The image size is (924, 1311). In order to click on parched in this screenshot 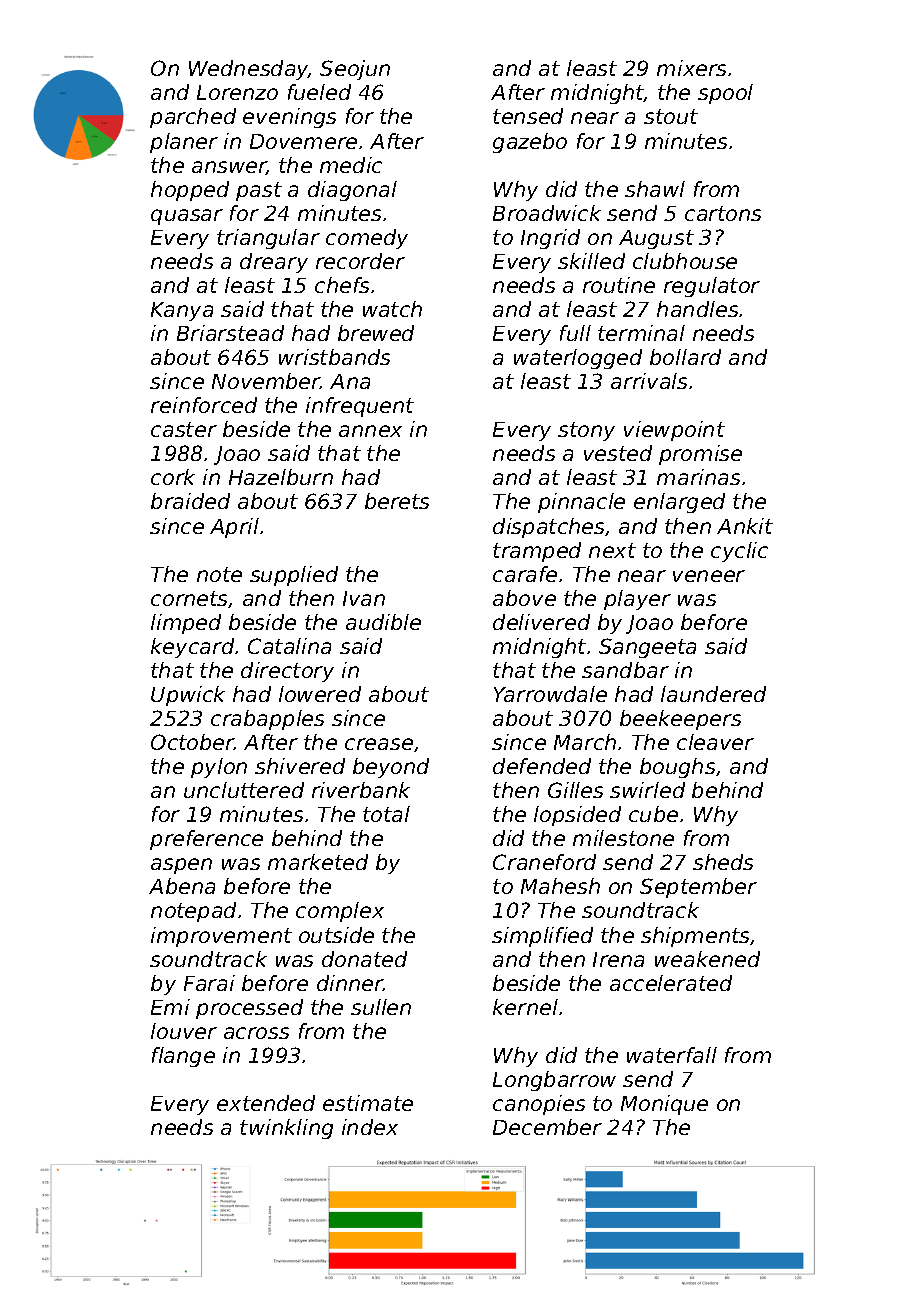, I will do `click(193, 118)`.
